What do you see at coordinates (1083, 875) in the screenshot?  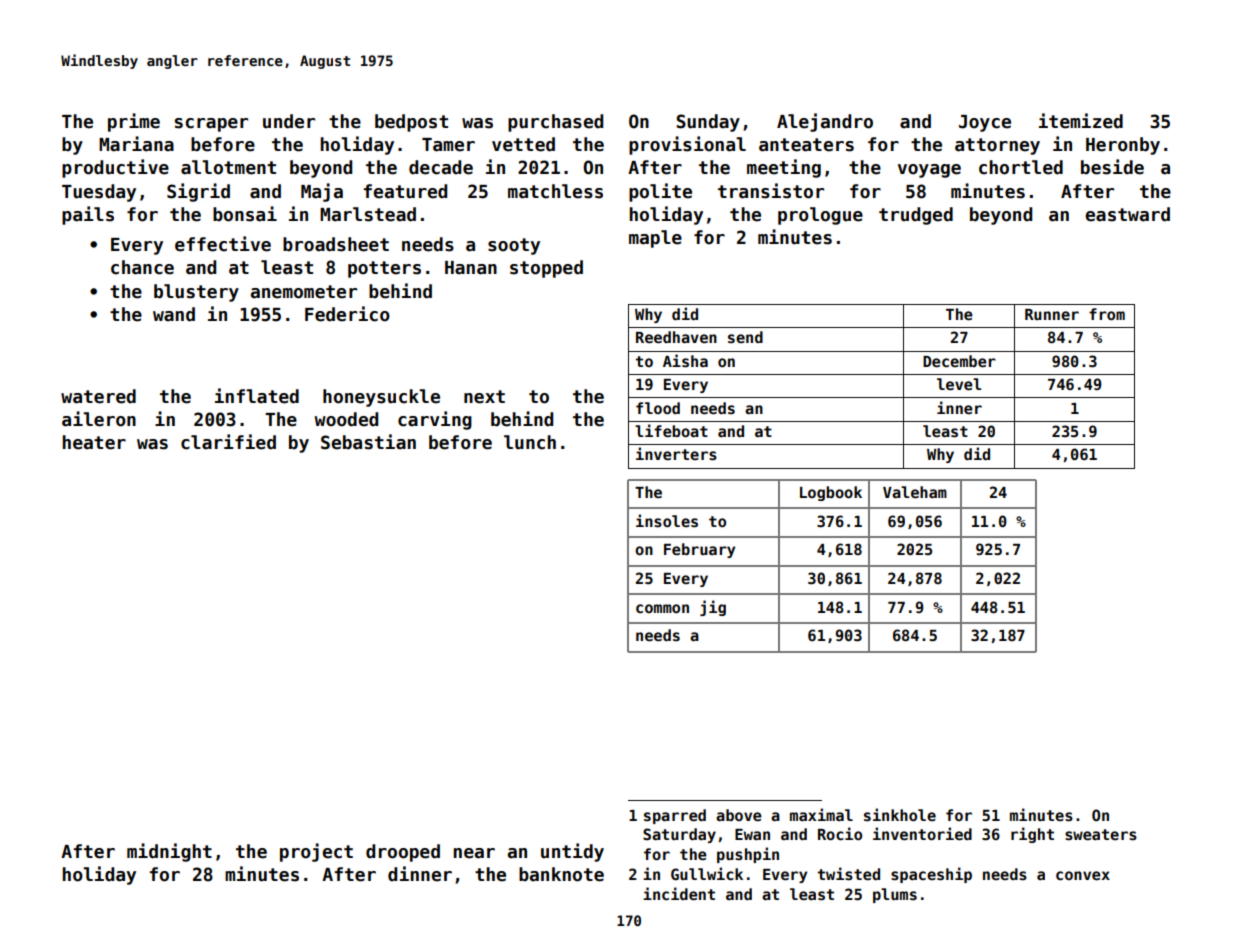 I see `convex` at bounding box center [1083, 875].
